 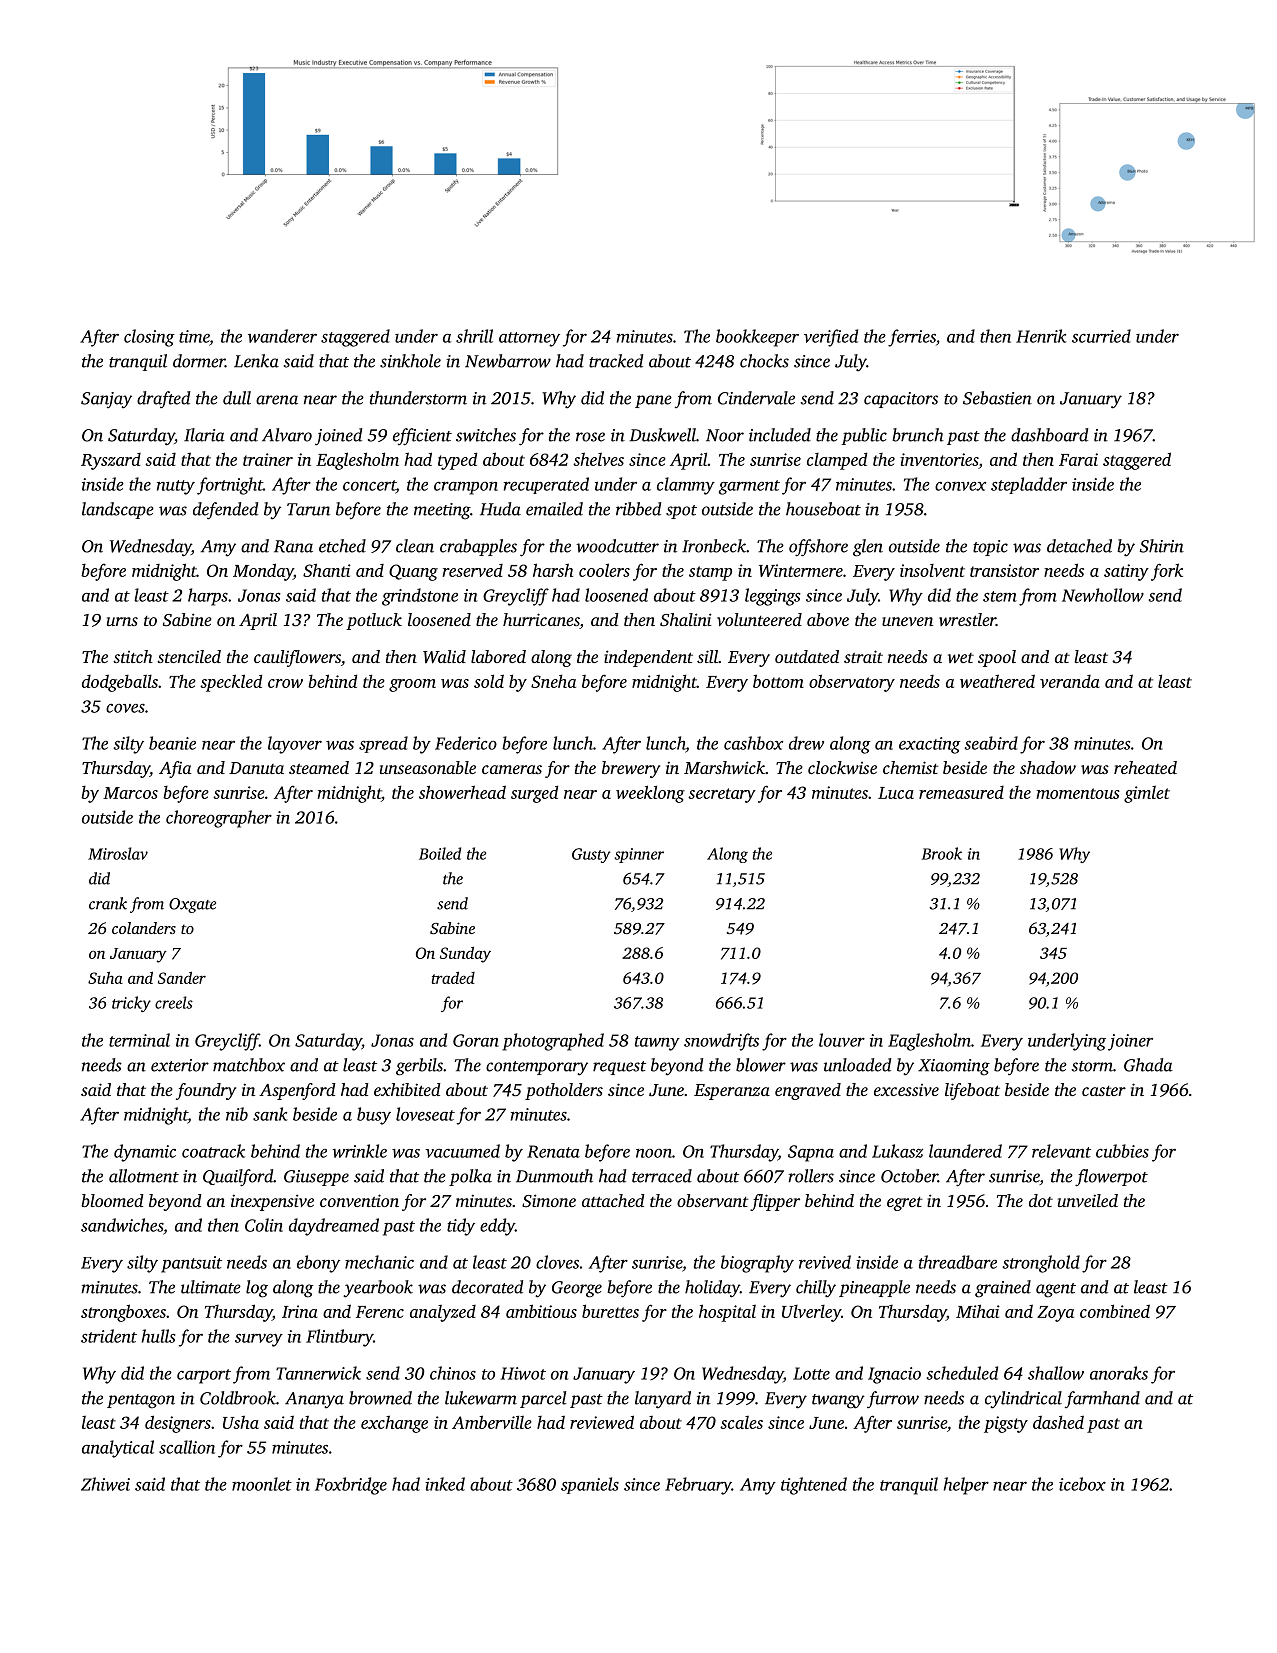 I want to click on inventories, so click(x=939, y=459).
